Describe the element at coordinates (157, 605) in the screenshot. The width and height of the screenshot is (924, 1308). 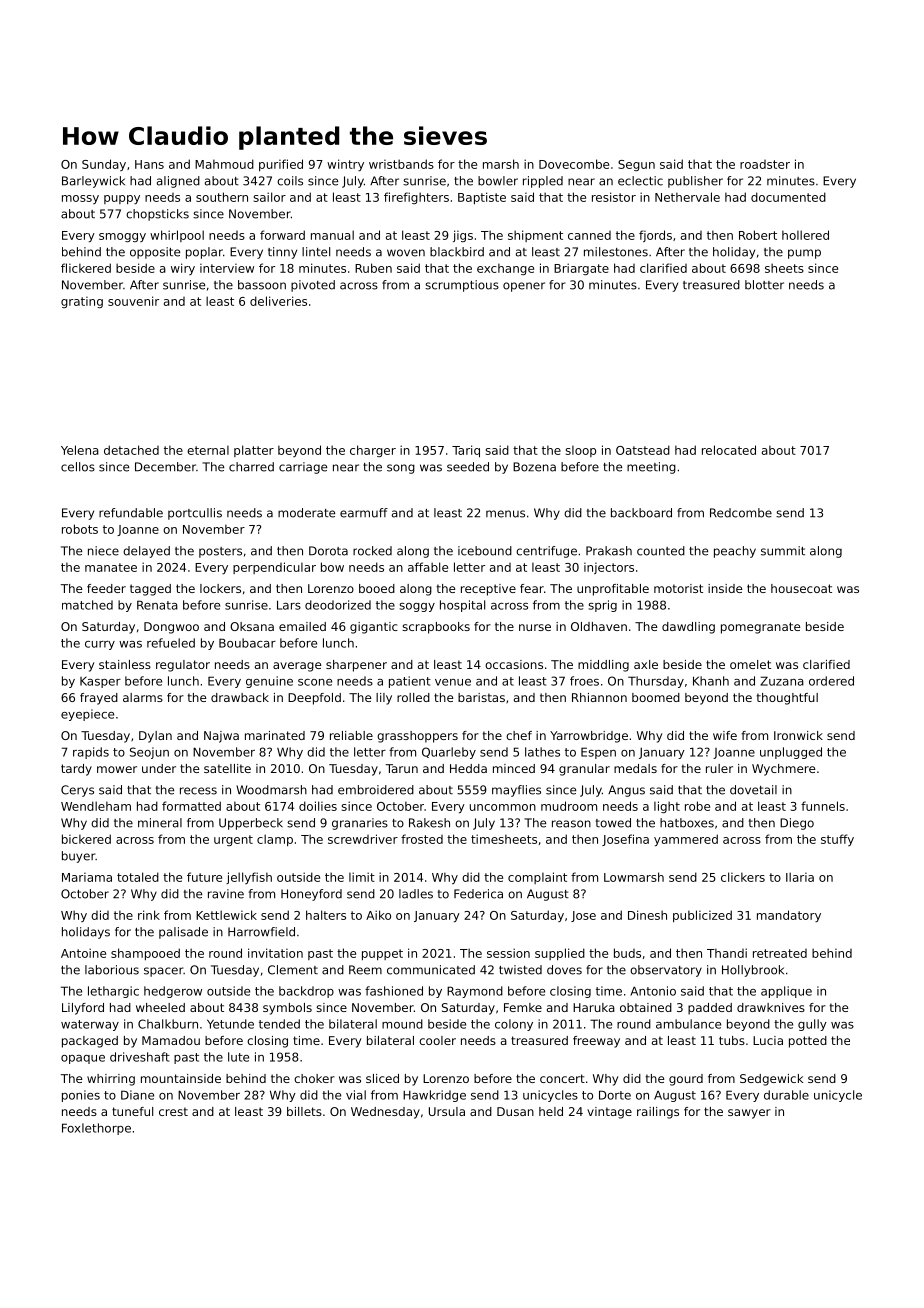
I see `Renata` at that location.
